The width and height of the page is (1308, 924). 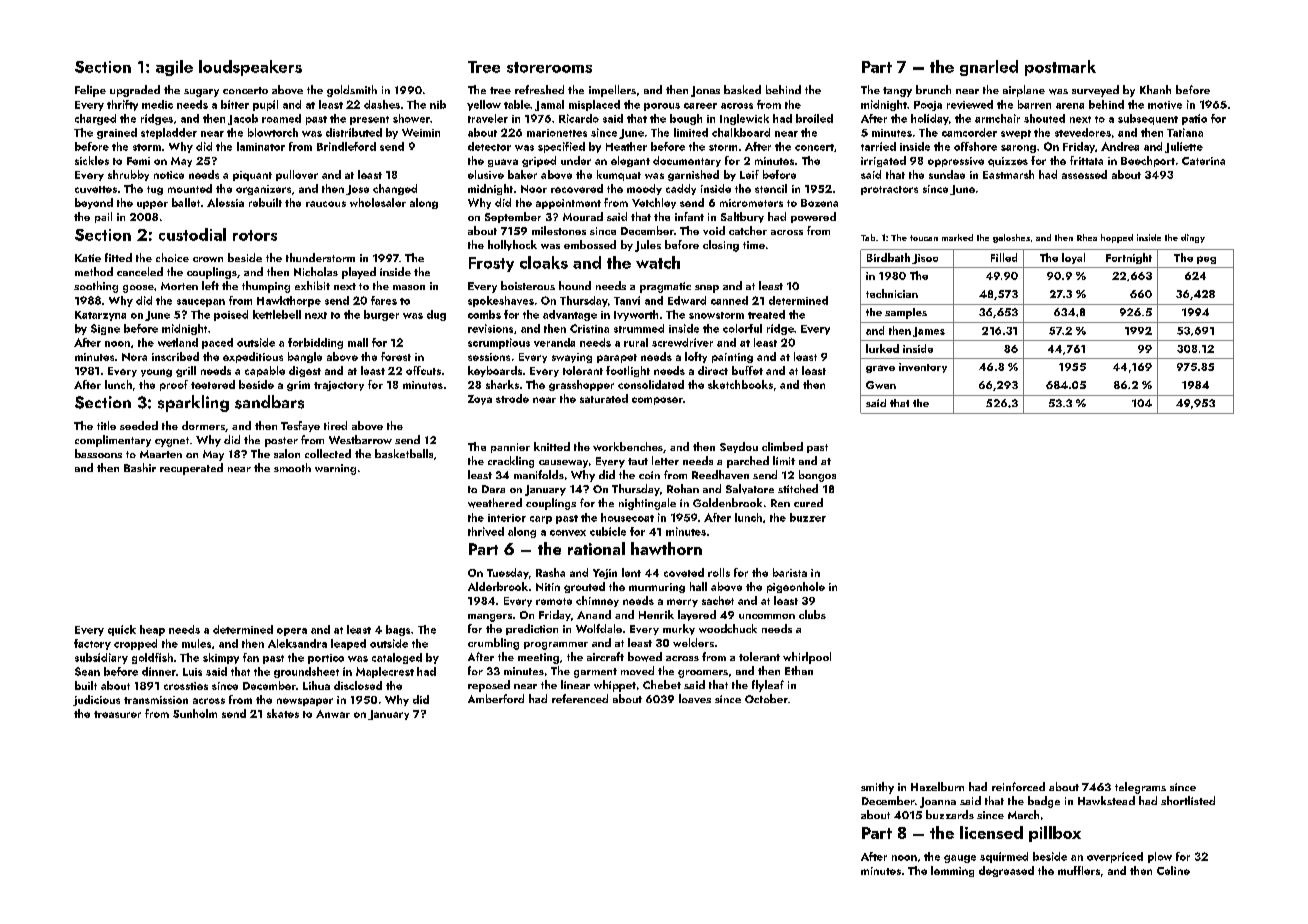 I want to click on galoshes, so click(x=1011, y=238).
